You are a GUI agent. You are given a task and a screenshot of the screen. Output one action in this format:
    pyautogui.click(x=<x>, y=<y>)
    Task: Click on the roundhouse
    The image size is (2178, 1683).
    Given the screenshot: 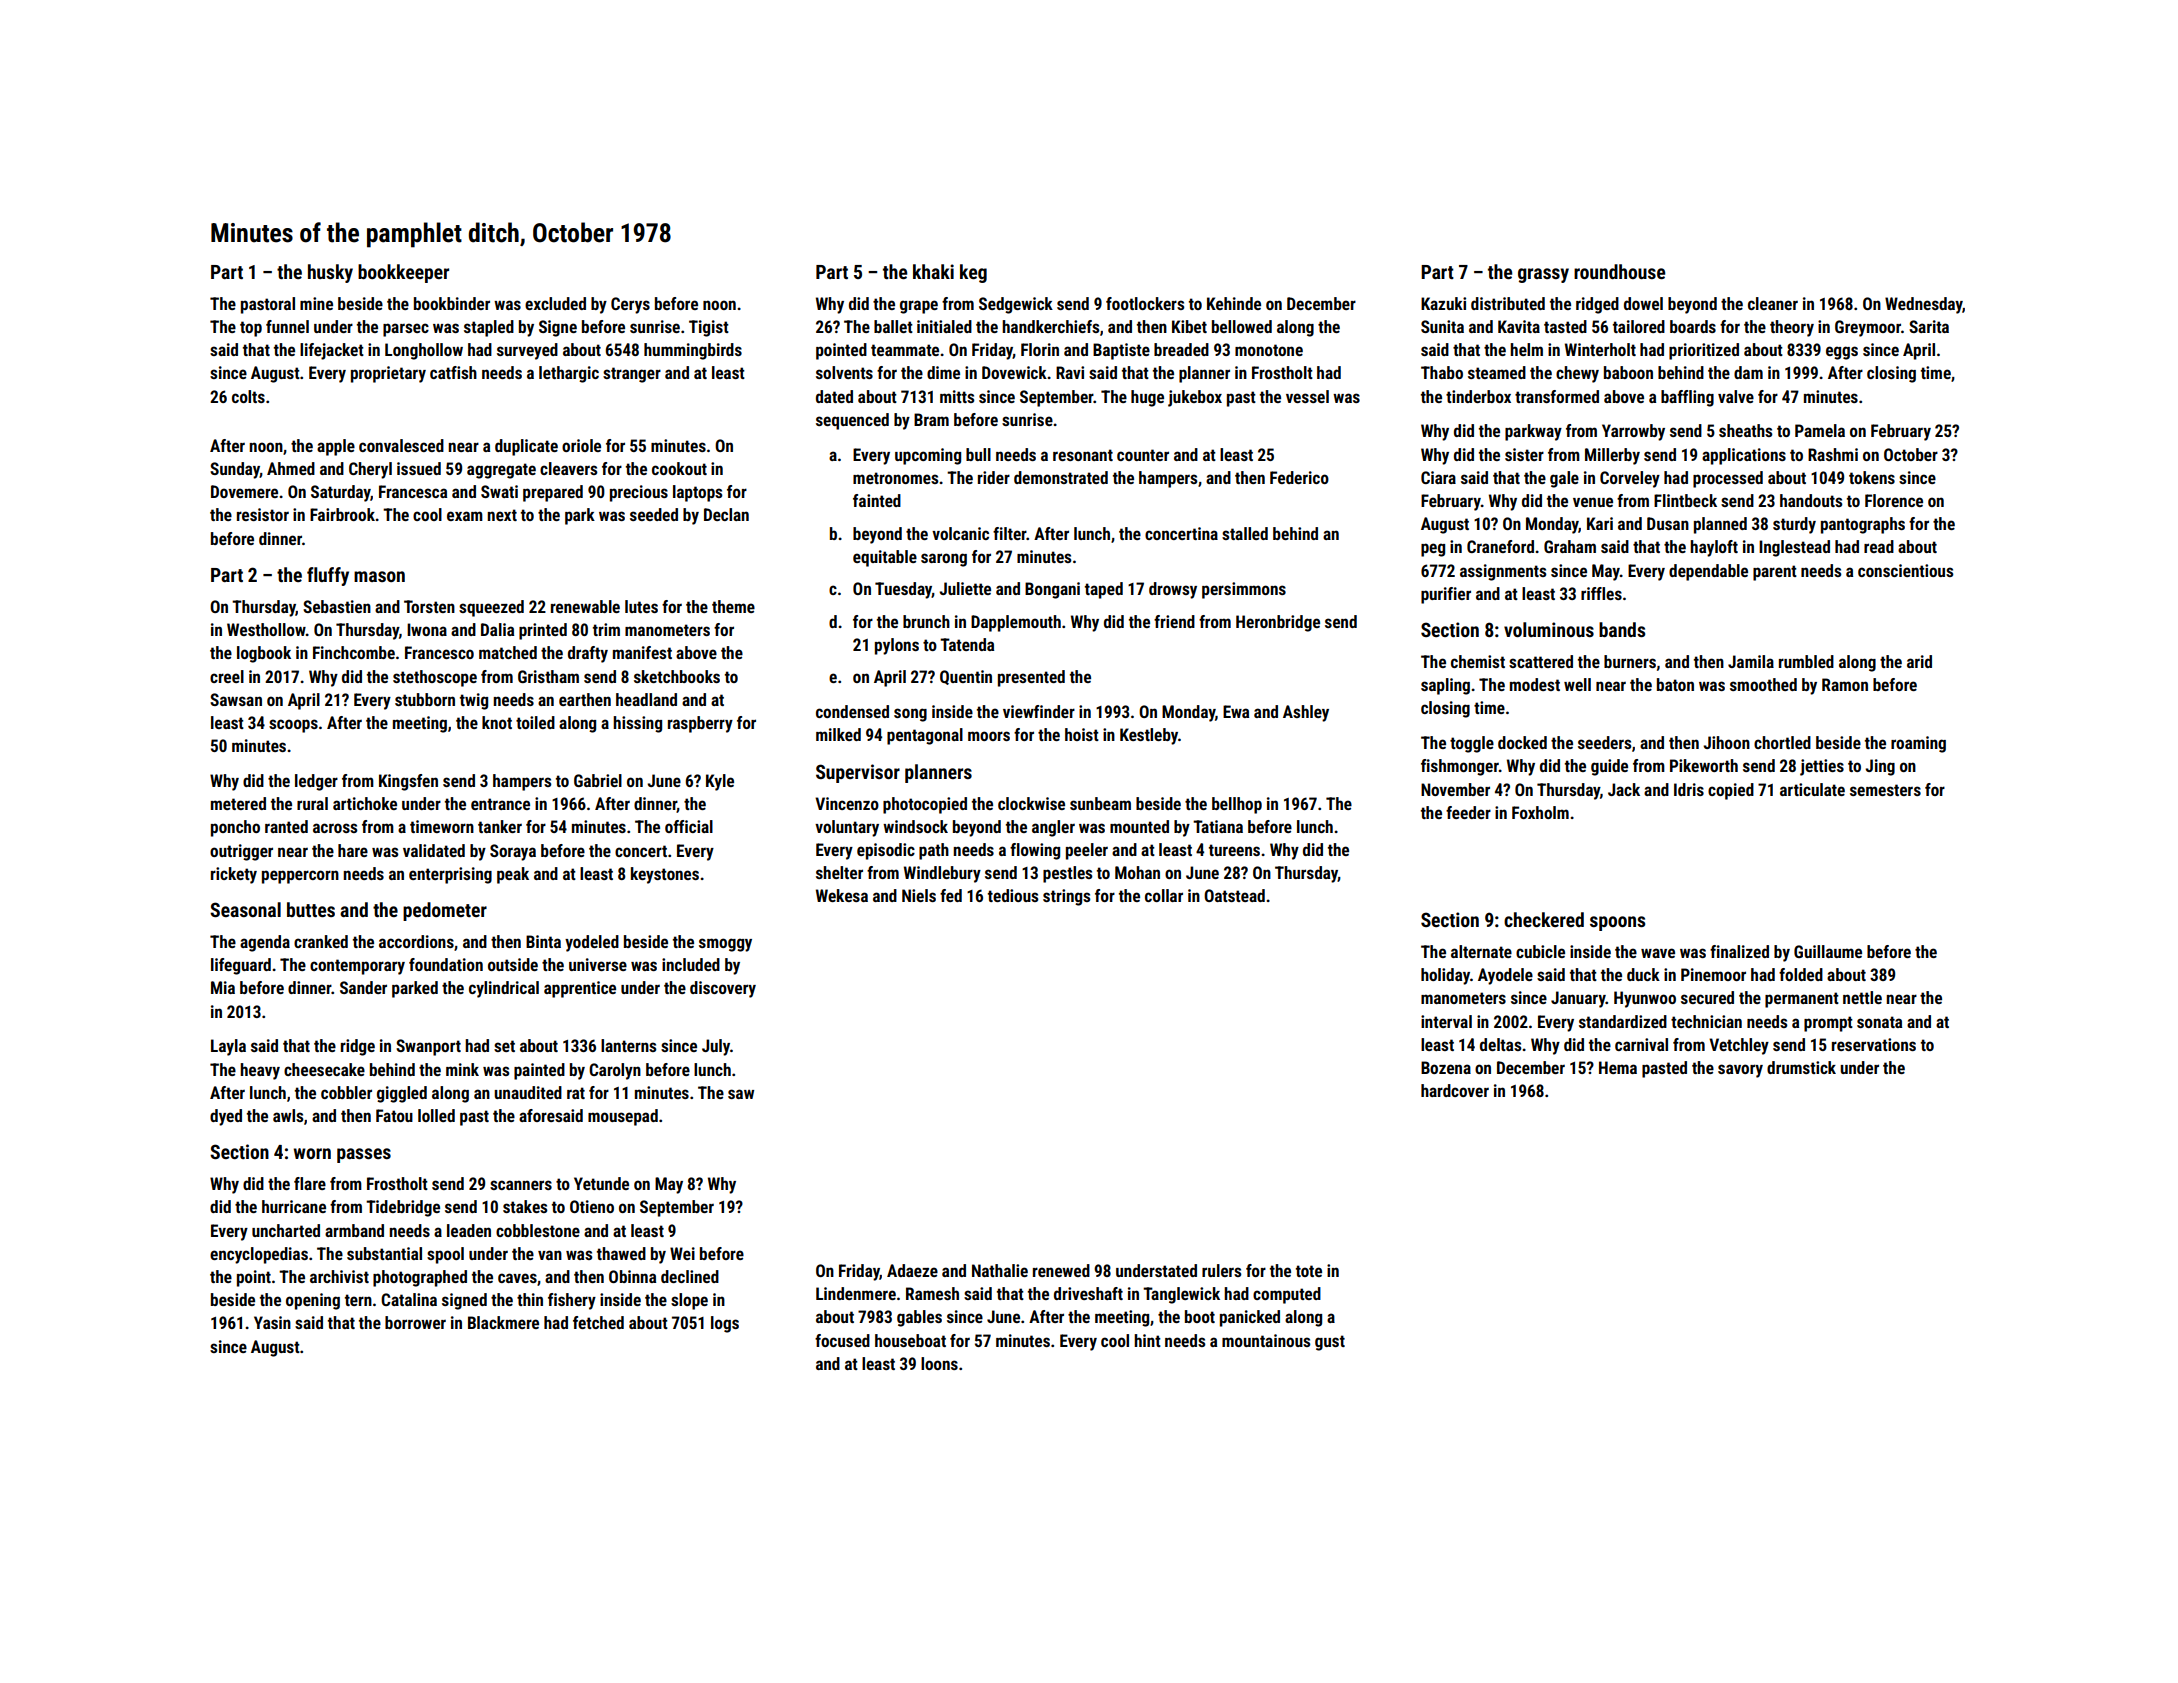 What is the action you would take?
    pyautogui.click(x=1619, y=271)
